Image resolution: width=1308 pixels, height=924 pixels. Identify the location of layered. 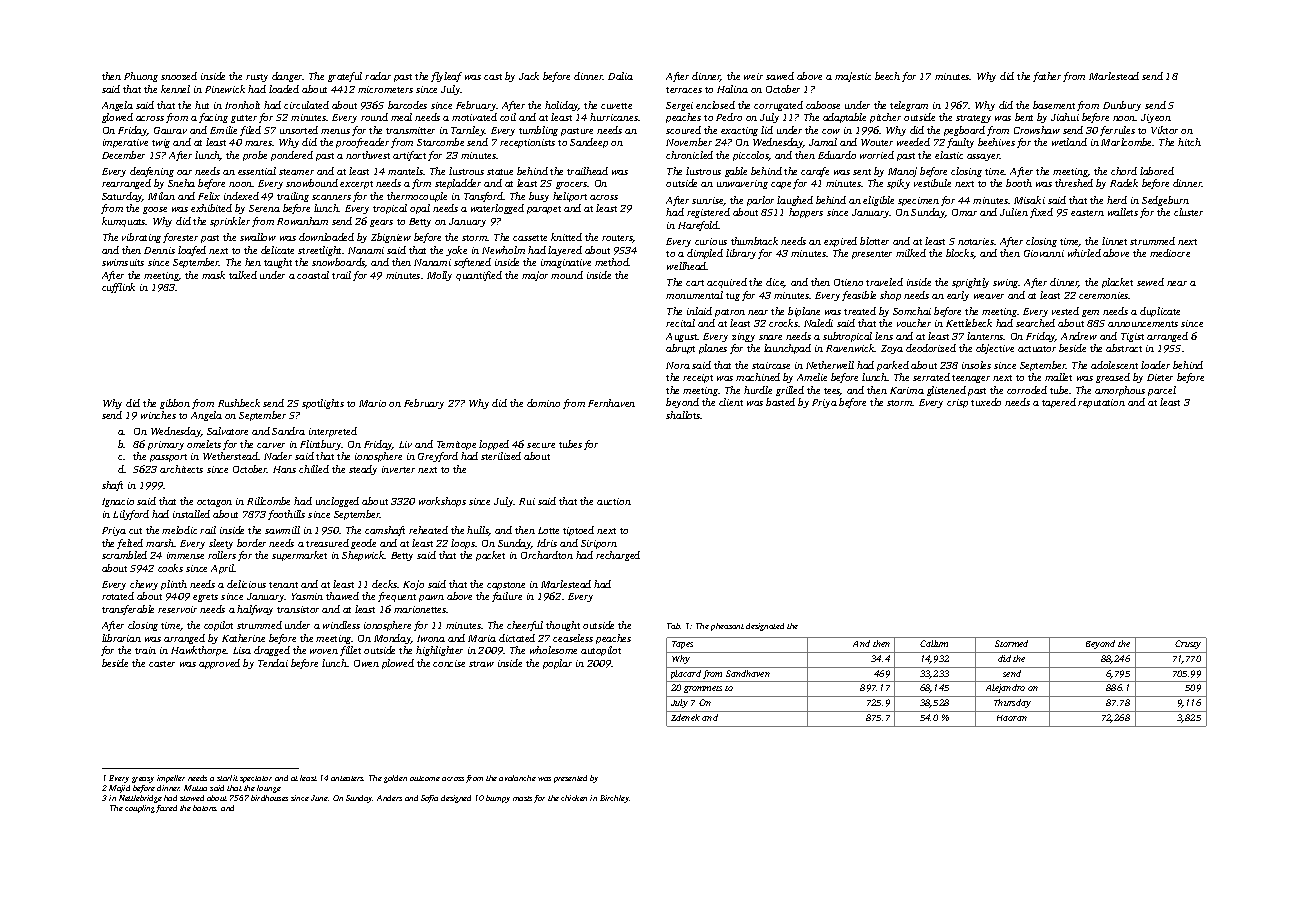
(565, 251).
